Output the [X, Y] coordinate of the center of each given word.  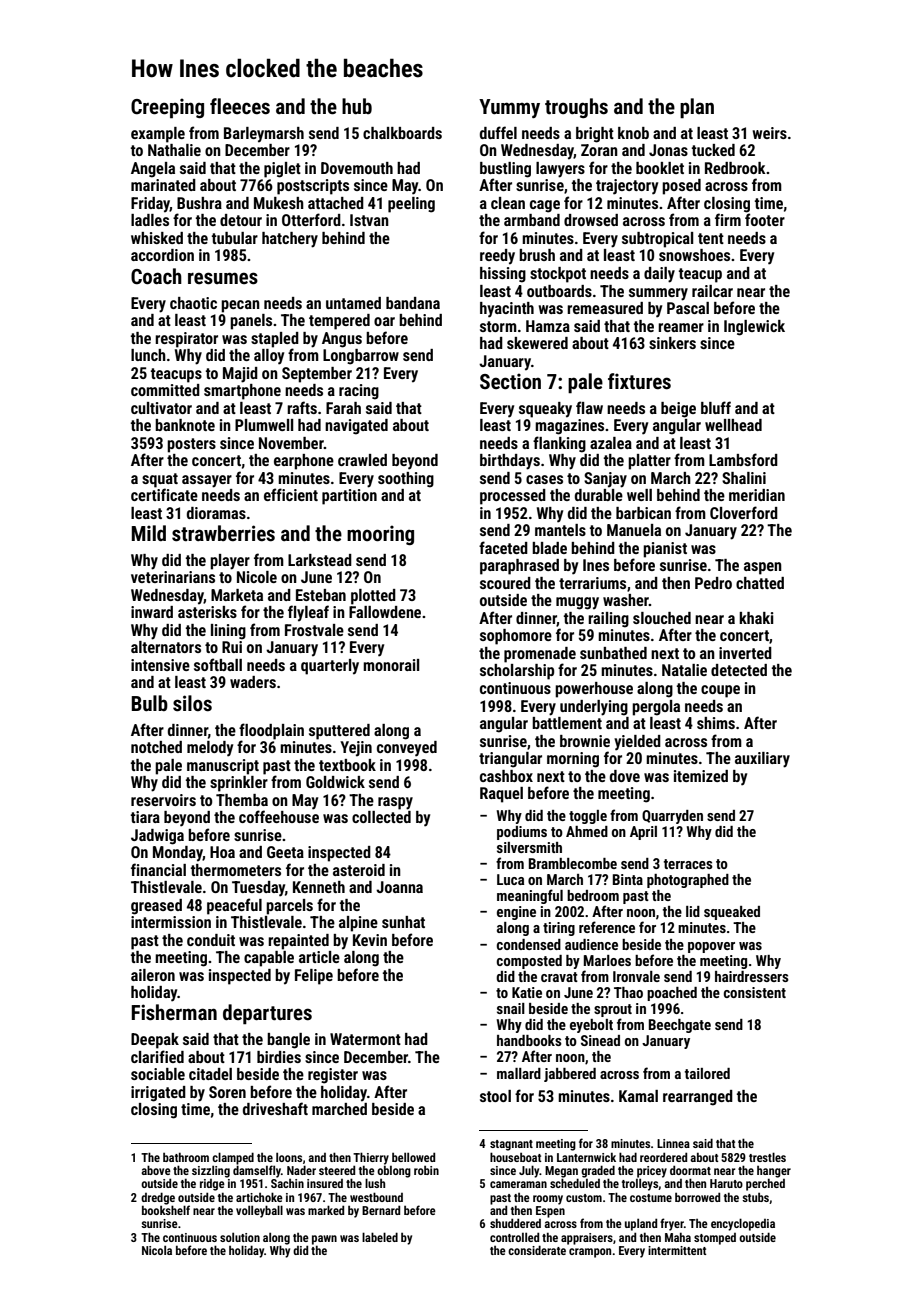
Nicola [157, 1250]
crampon [590, 1253]
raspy [395, 803]
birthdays [510, 462]
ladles [150, 220]
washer [626, 600]
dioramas [216, 513]
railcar [712, 291]
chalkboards [402, 133]
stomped [715, 1239]
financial [158, 869]
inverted [745, 653]
